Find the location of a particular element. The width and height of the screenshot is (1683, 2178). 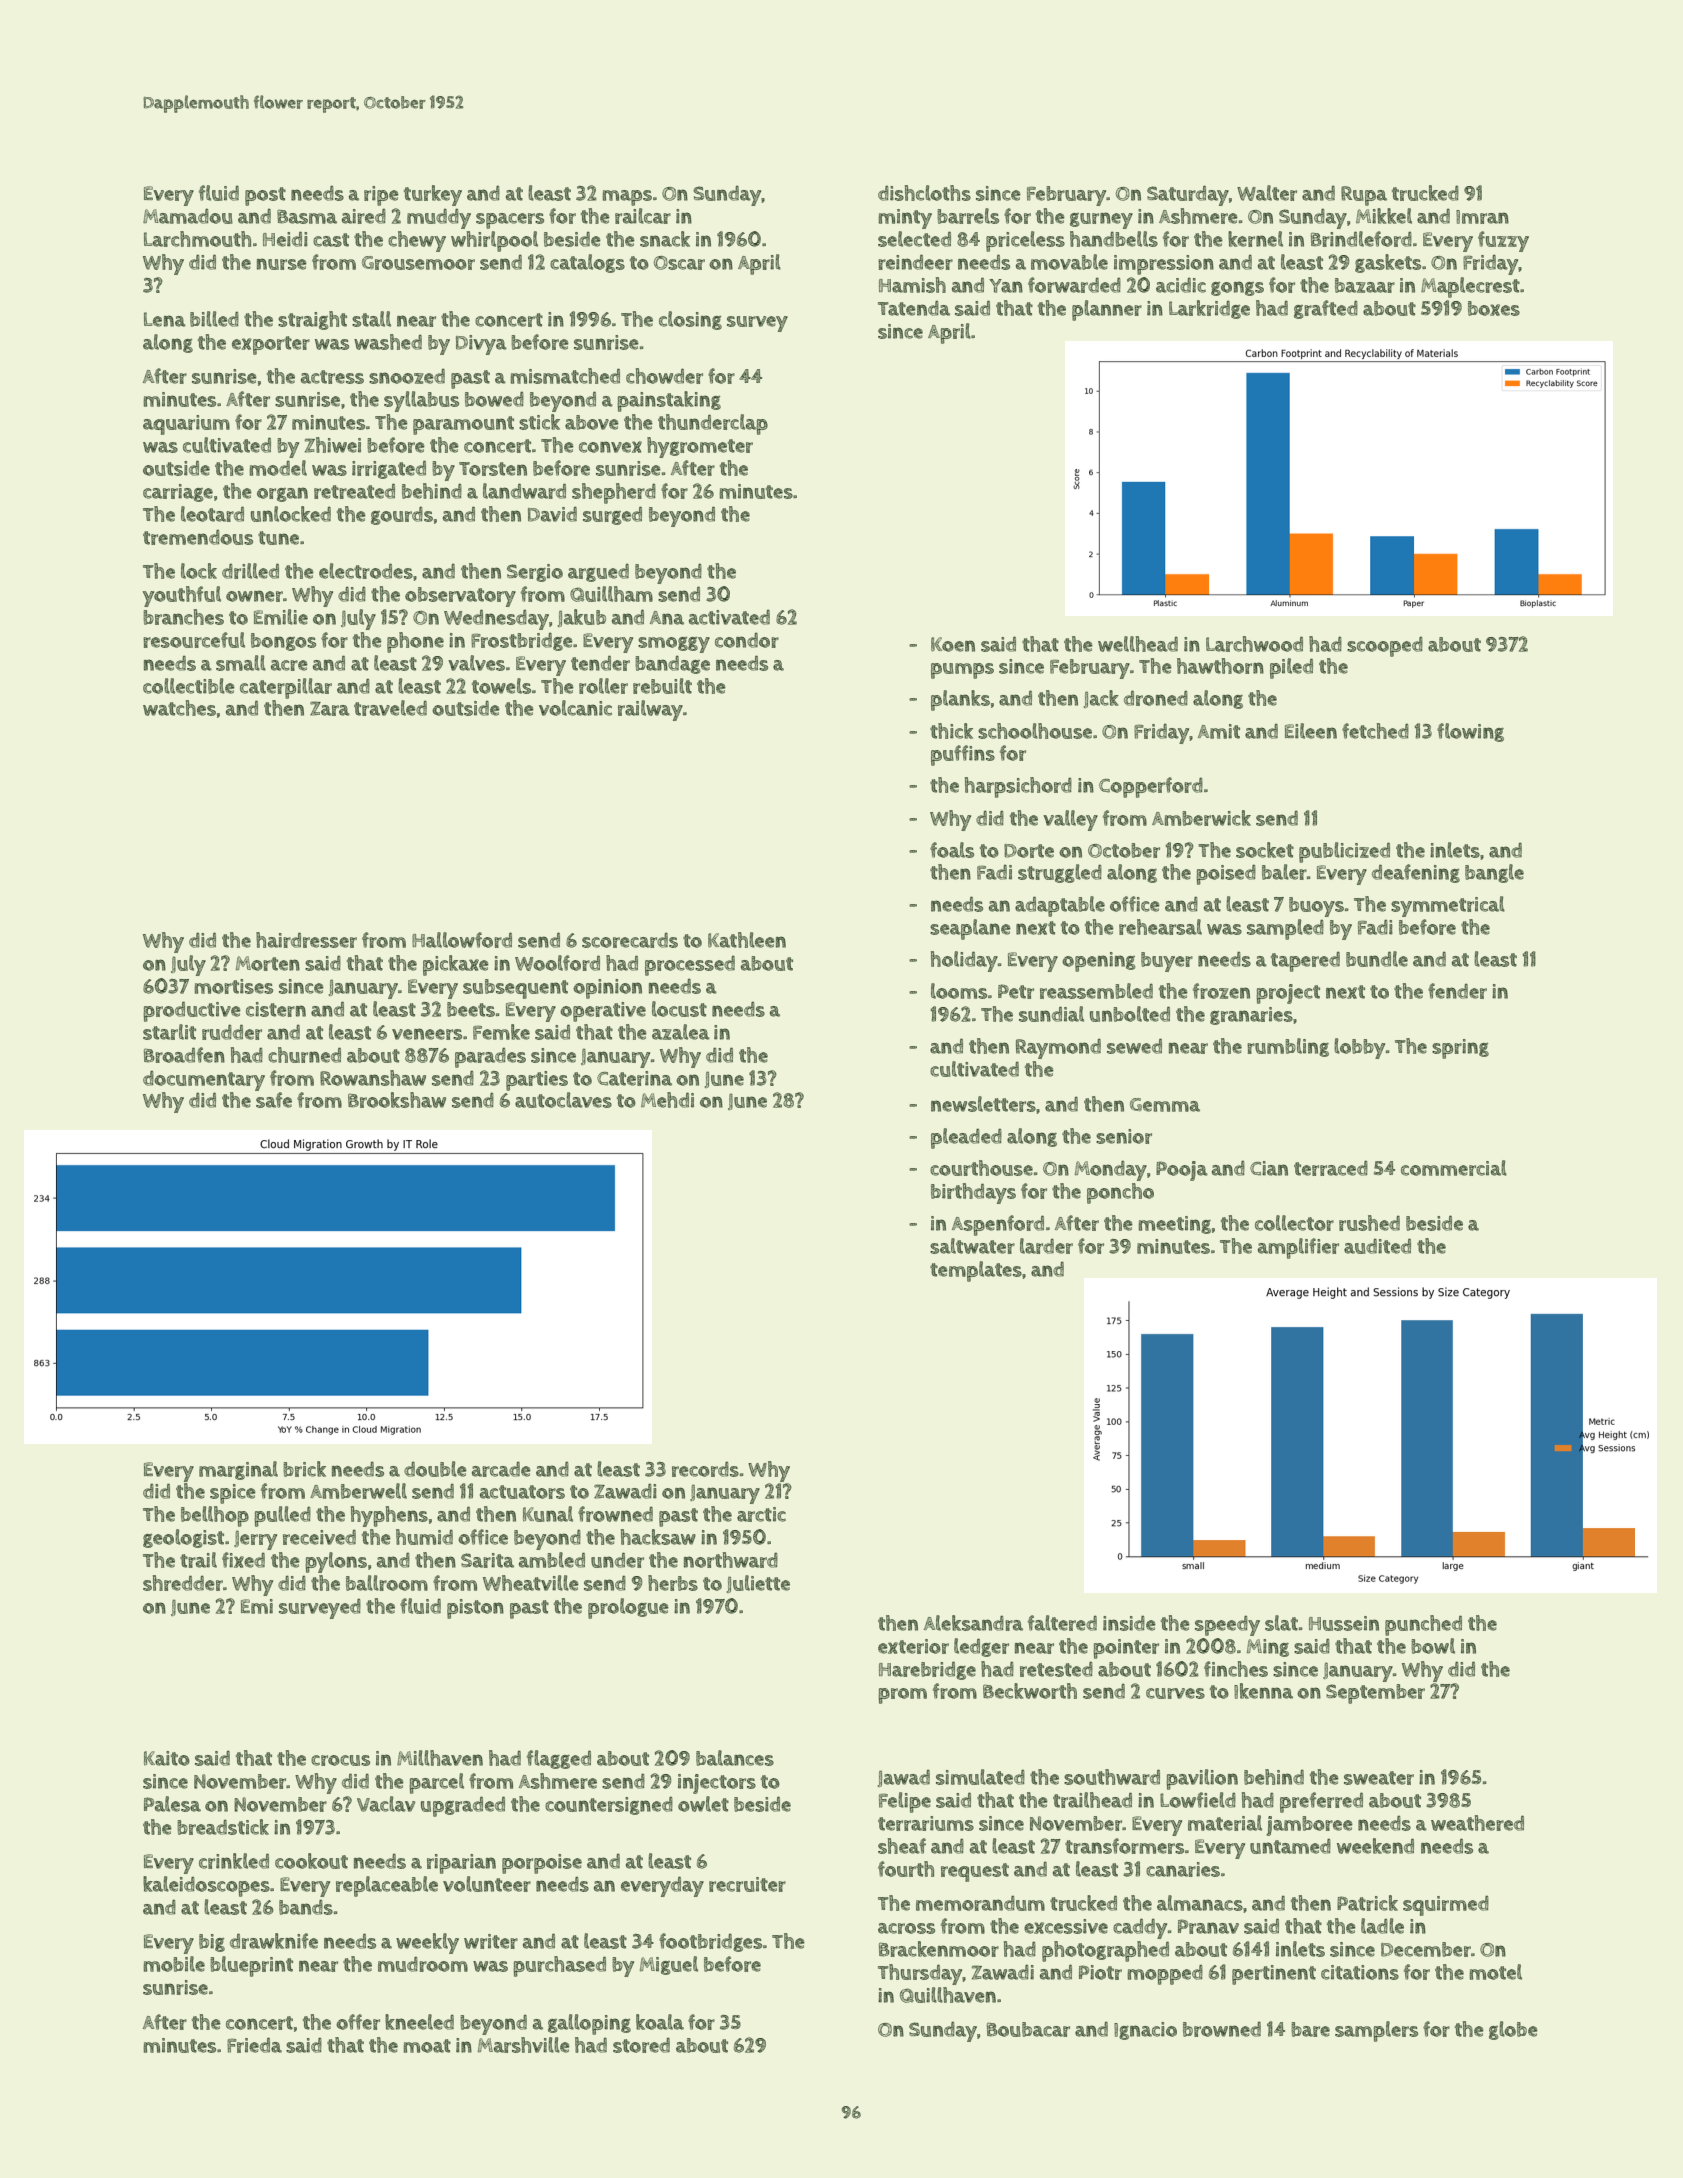

templates is located at coordinates (976, 1271).
